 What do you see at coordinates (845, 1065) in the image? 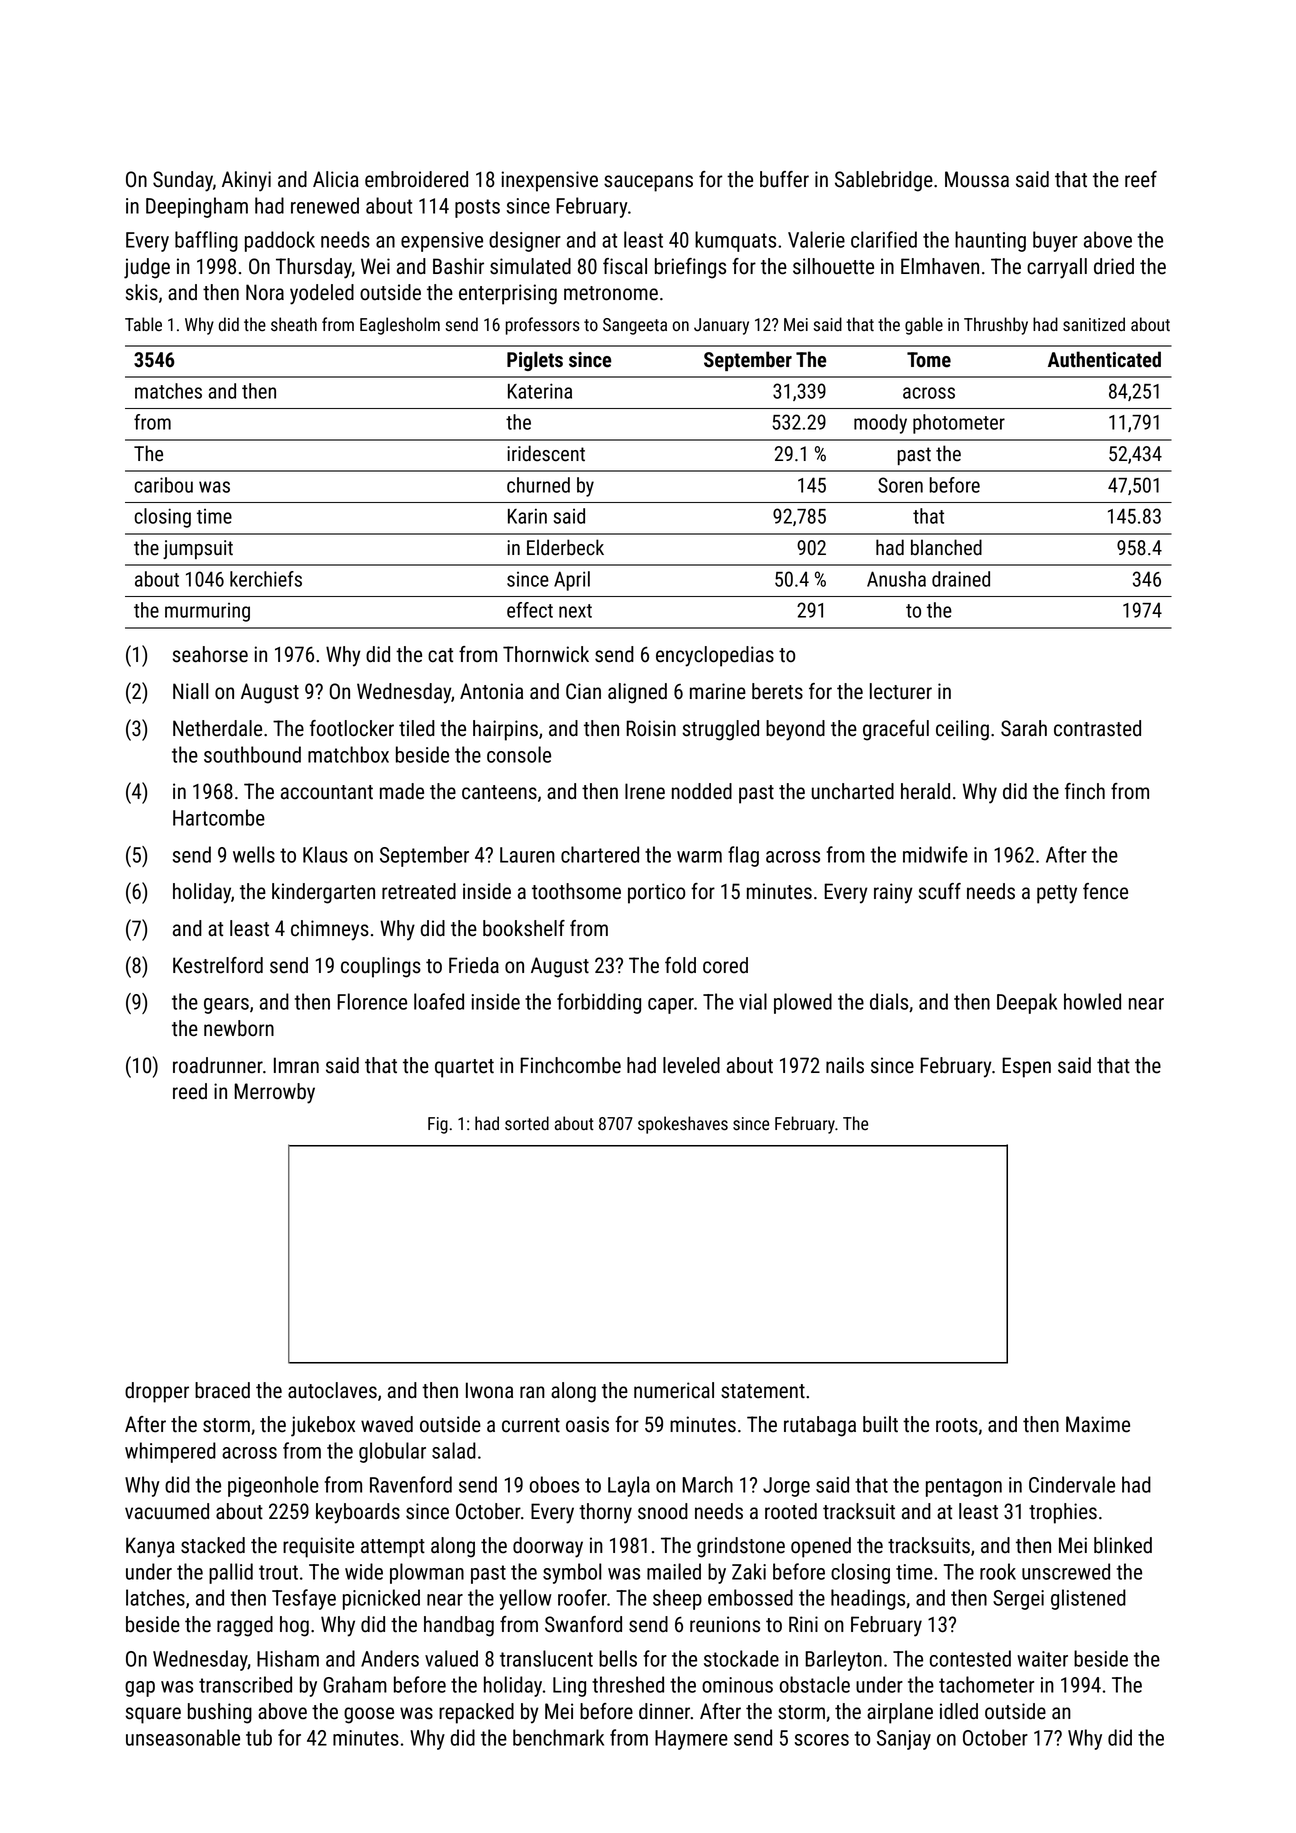
I see `nails` at bounding box center [845, 1065].
